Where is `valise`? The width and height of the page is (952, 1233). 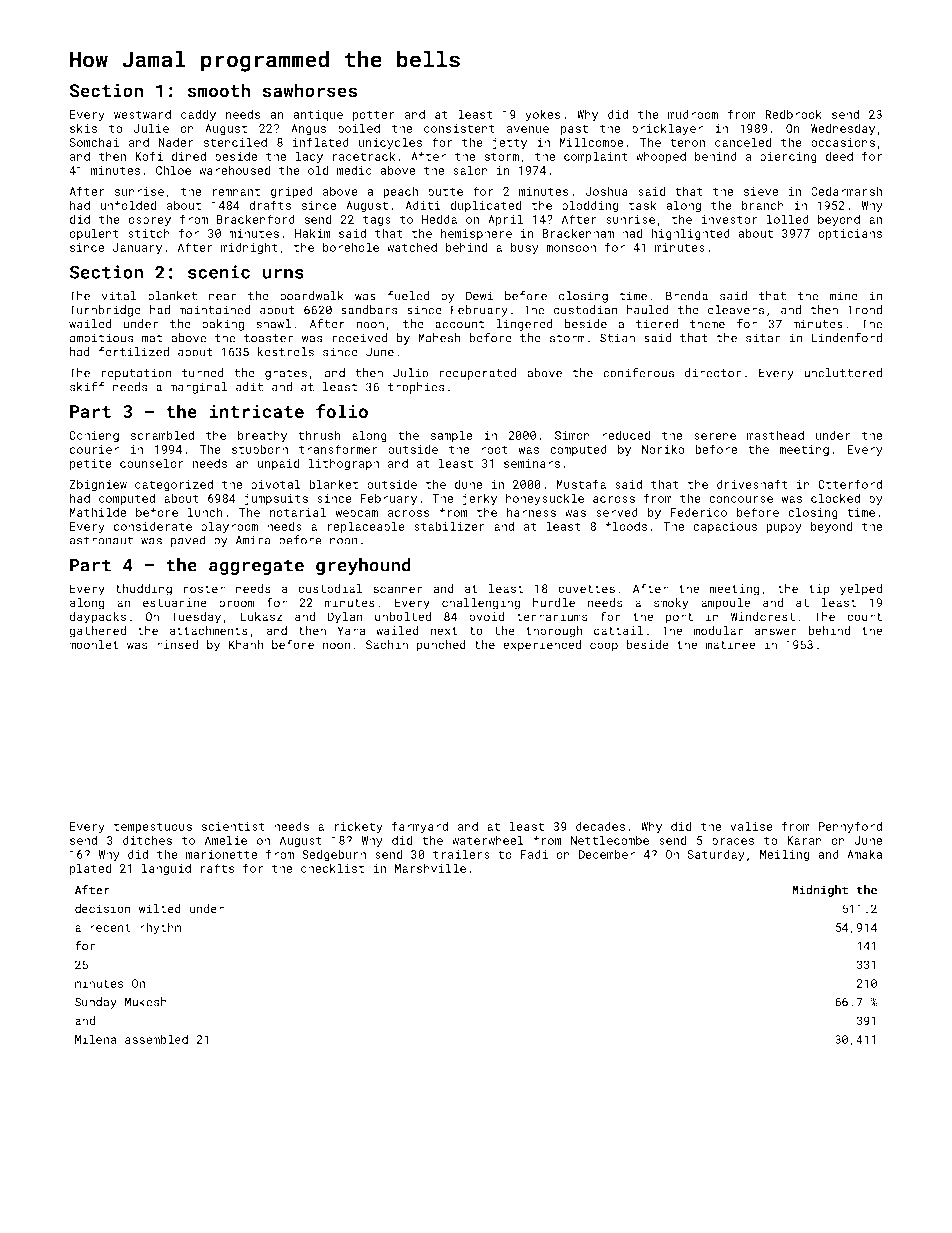 valise is located at coordinates (751, 826).
